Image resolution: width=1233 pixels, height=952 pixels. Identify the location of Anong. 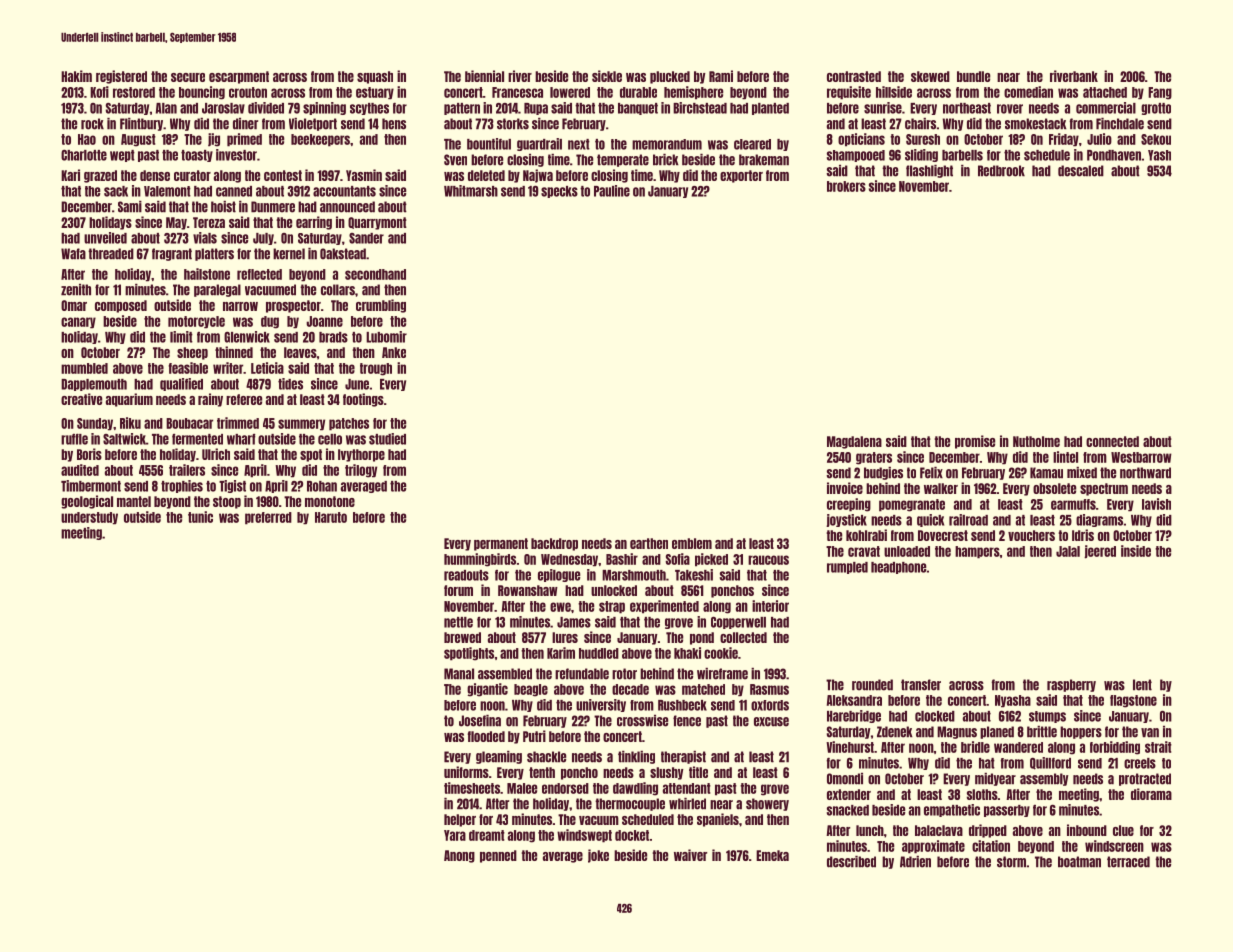
(459, 856).
